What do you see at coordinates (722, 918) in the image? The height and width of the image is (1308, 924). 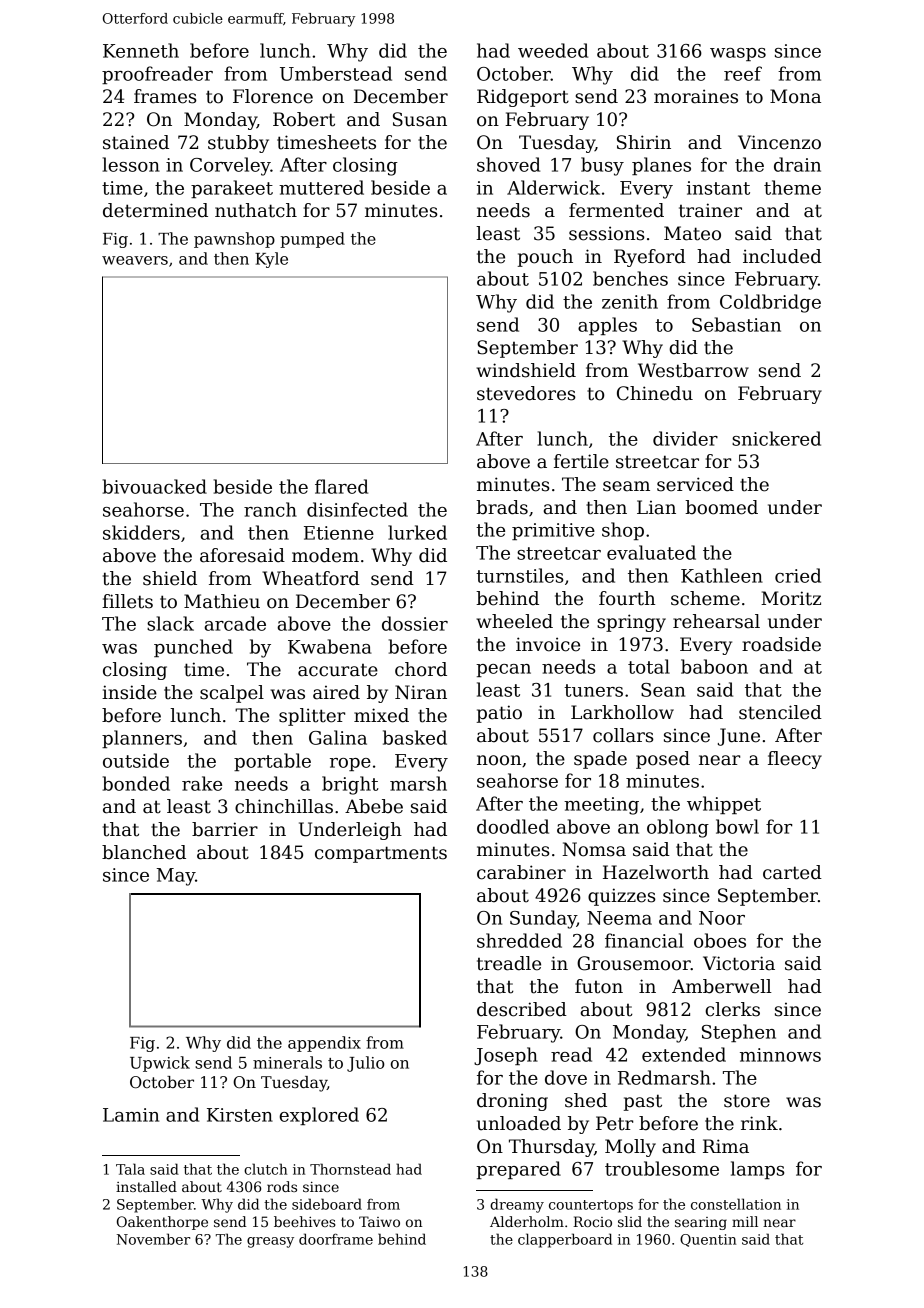 I see `Noor` at bounding box center [722, 918].
